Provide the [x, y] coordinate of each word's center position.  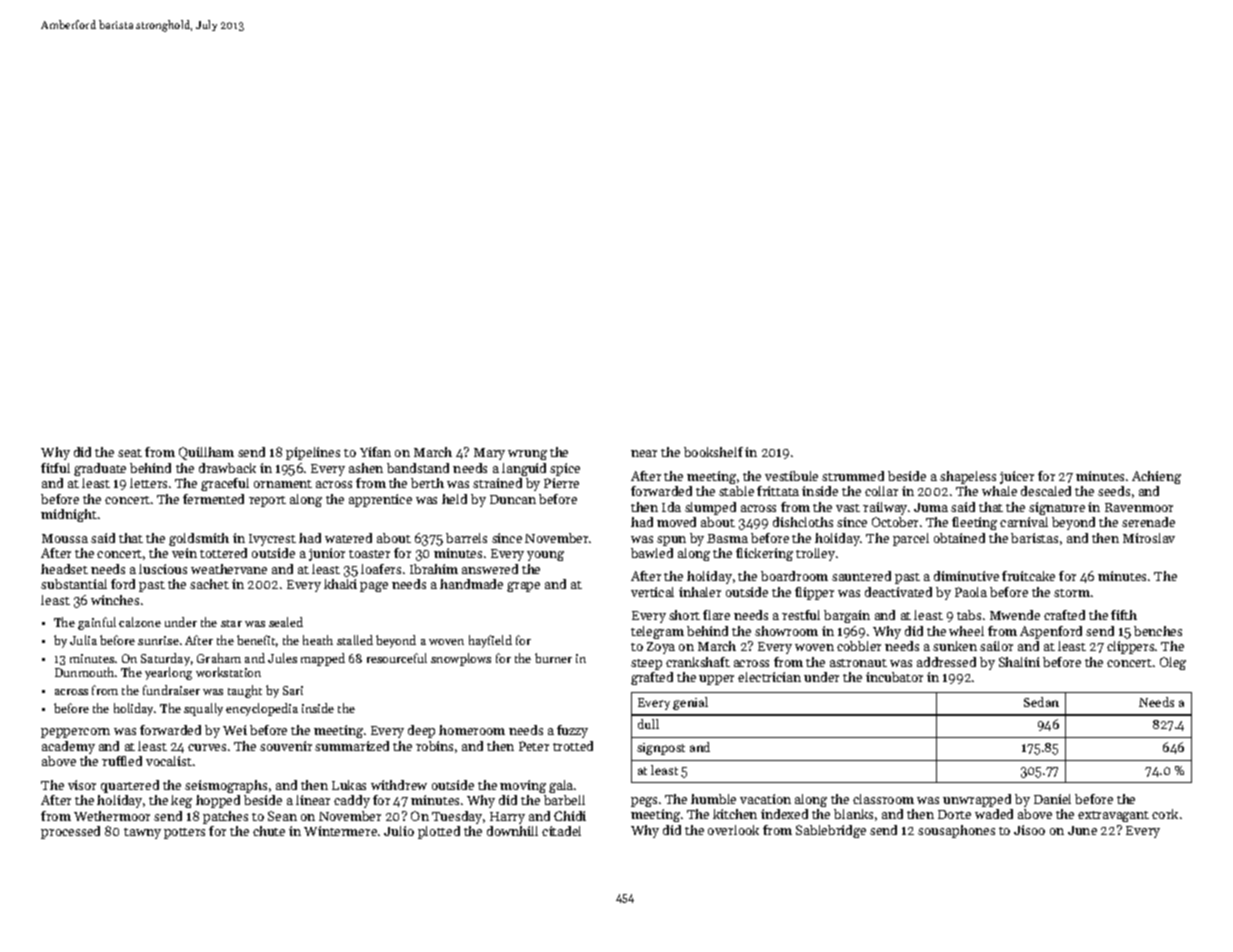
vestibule [791, 476]
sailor [996, 646]
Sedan [1041, 702]
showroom [786, 631]
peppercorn [75, 733]
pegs [644, 802]
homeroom [472, 730]
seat [130, 453]
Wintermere [340, 831]
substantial [74, 584]
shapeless [968, 477]
